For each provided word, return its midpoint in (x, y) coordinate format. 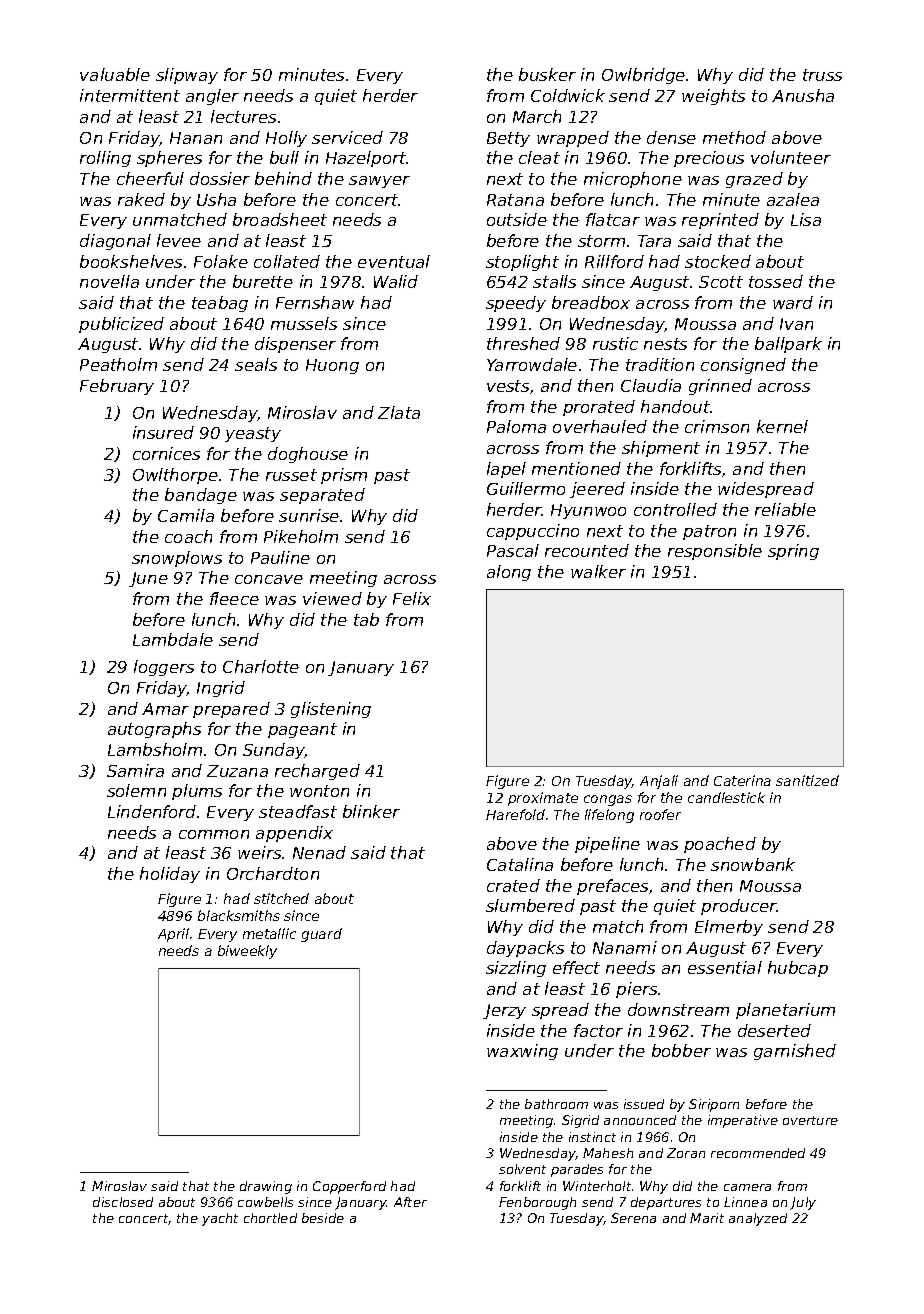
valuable (115, 74)
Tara (654, 241)
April (173, 935)
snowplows (177, 559)
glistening (331, 710)
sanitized (807, 780)
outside (517, 219)
